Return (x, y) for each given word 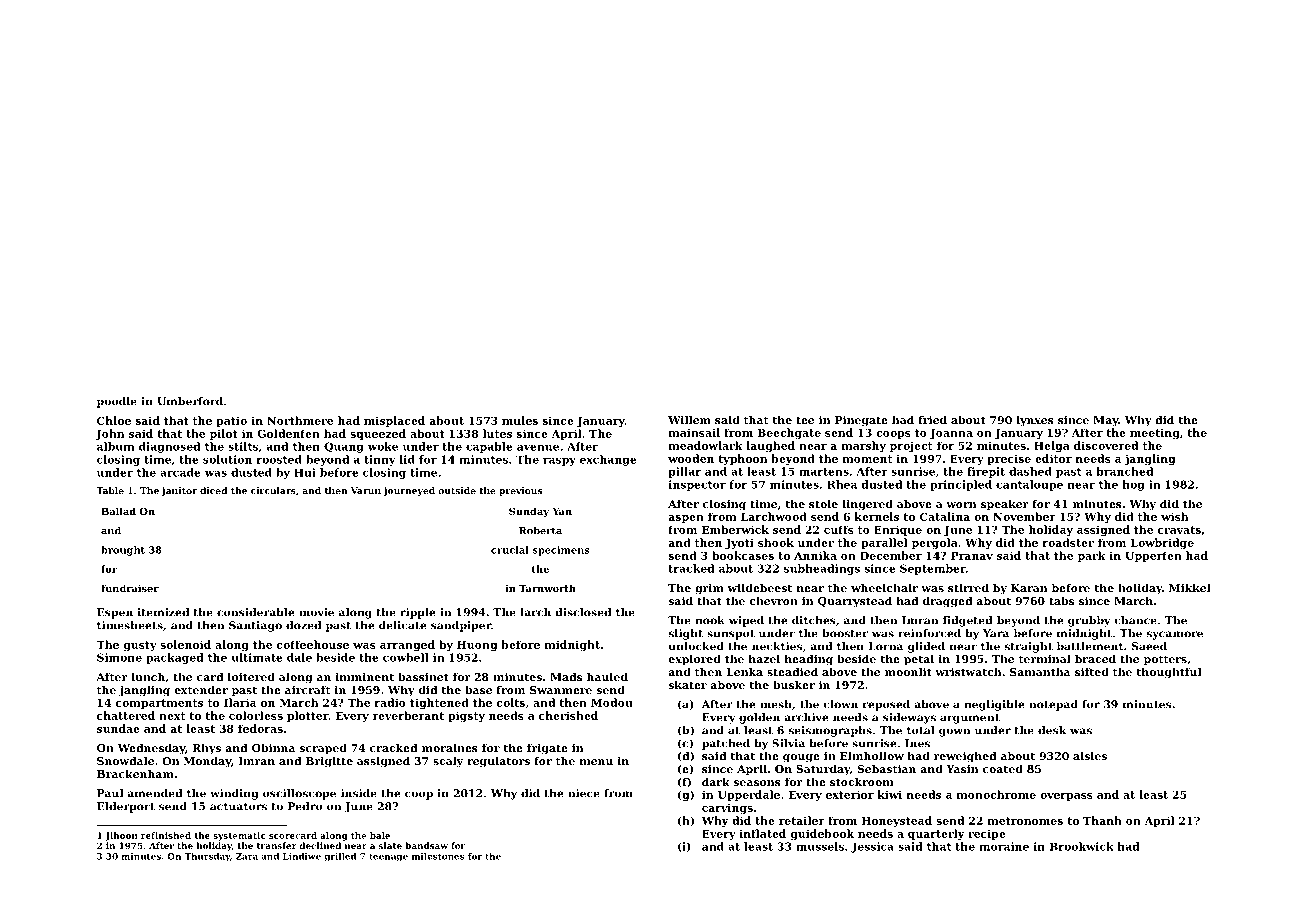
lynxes (1035, 421)
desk (1052, 730)
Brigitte (329, 762)
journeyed (409, 491)
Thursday (207, 857)
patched (726, 744)
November (1024, 516)
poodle (117, 402)
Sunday (529, 512)
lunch (148, 676)
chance (1135, 620)
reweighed (965, 757)
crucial (510, 550)
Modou (612, 702)
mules (520, 420)
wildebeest (760, 587)
